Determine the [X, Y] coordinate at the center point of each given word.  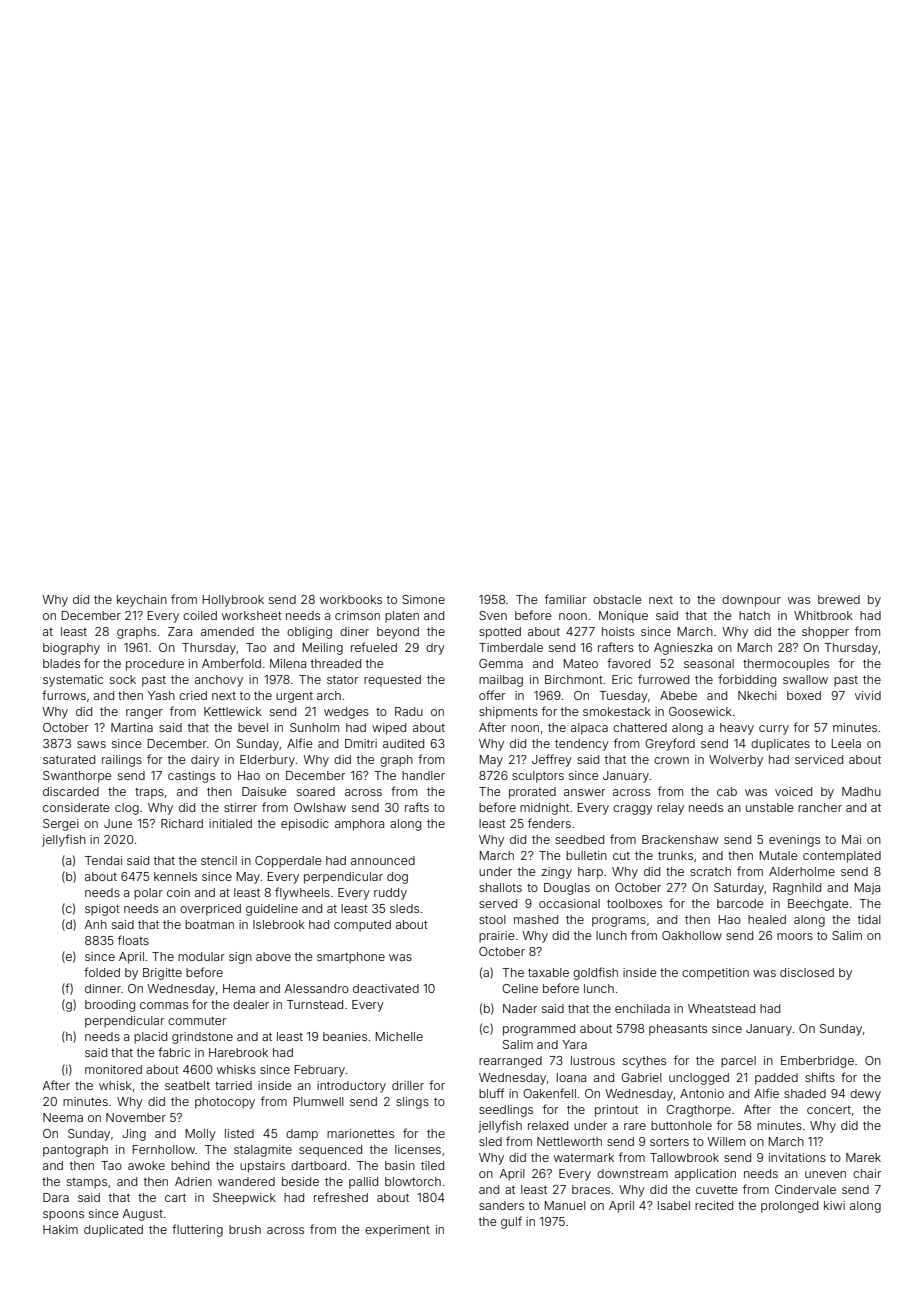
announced [383, 860]
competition [715, 974]
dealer [251, 1004]
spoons [63, 1216]
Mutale [778, 855]
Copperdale [288, 862]
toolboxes [634, 903]
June [118, 823]
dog [397, 878]
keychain [142, 601]
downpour [751, 601]
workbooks [351, 599]
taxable [548, 972]
